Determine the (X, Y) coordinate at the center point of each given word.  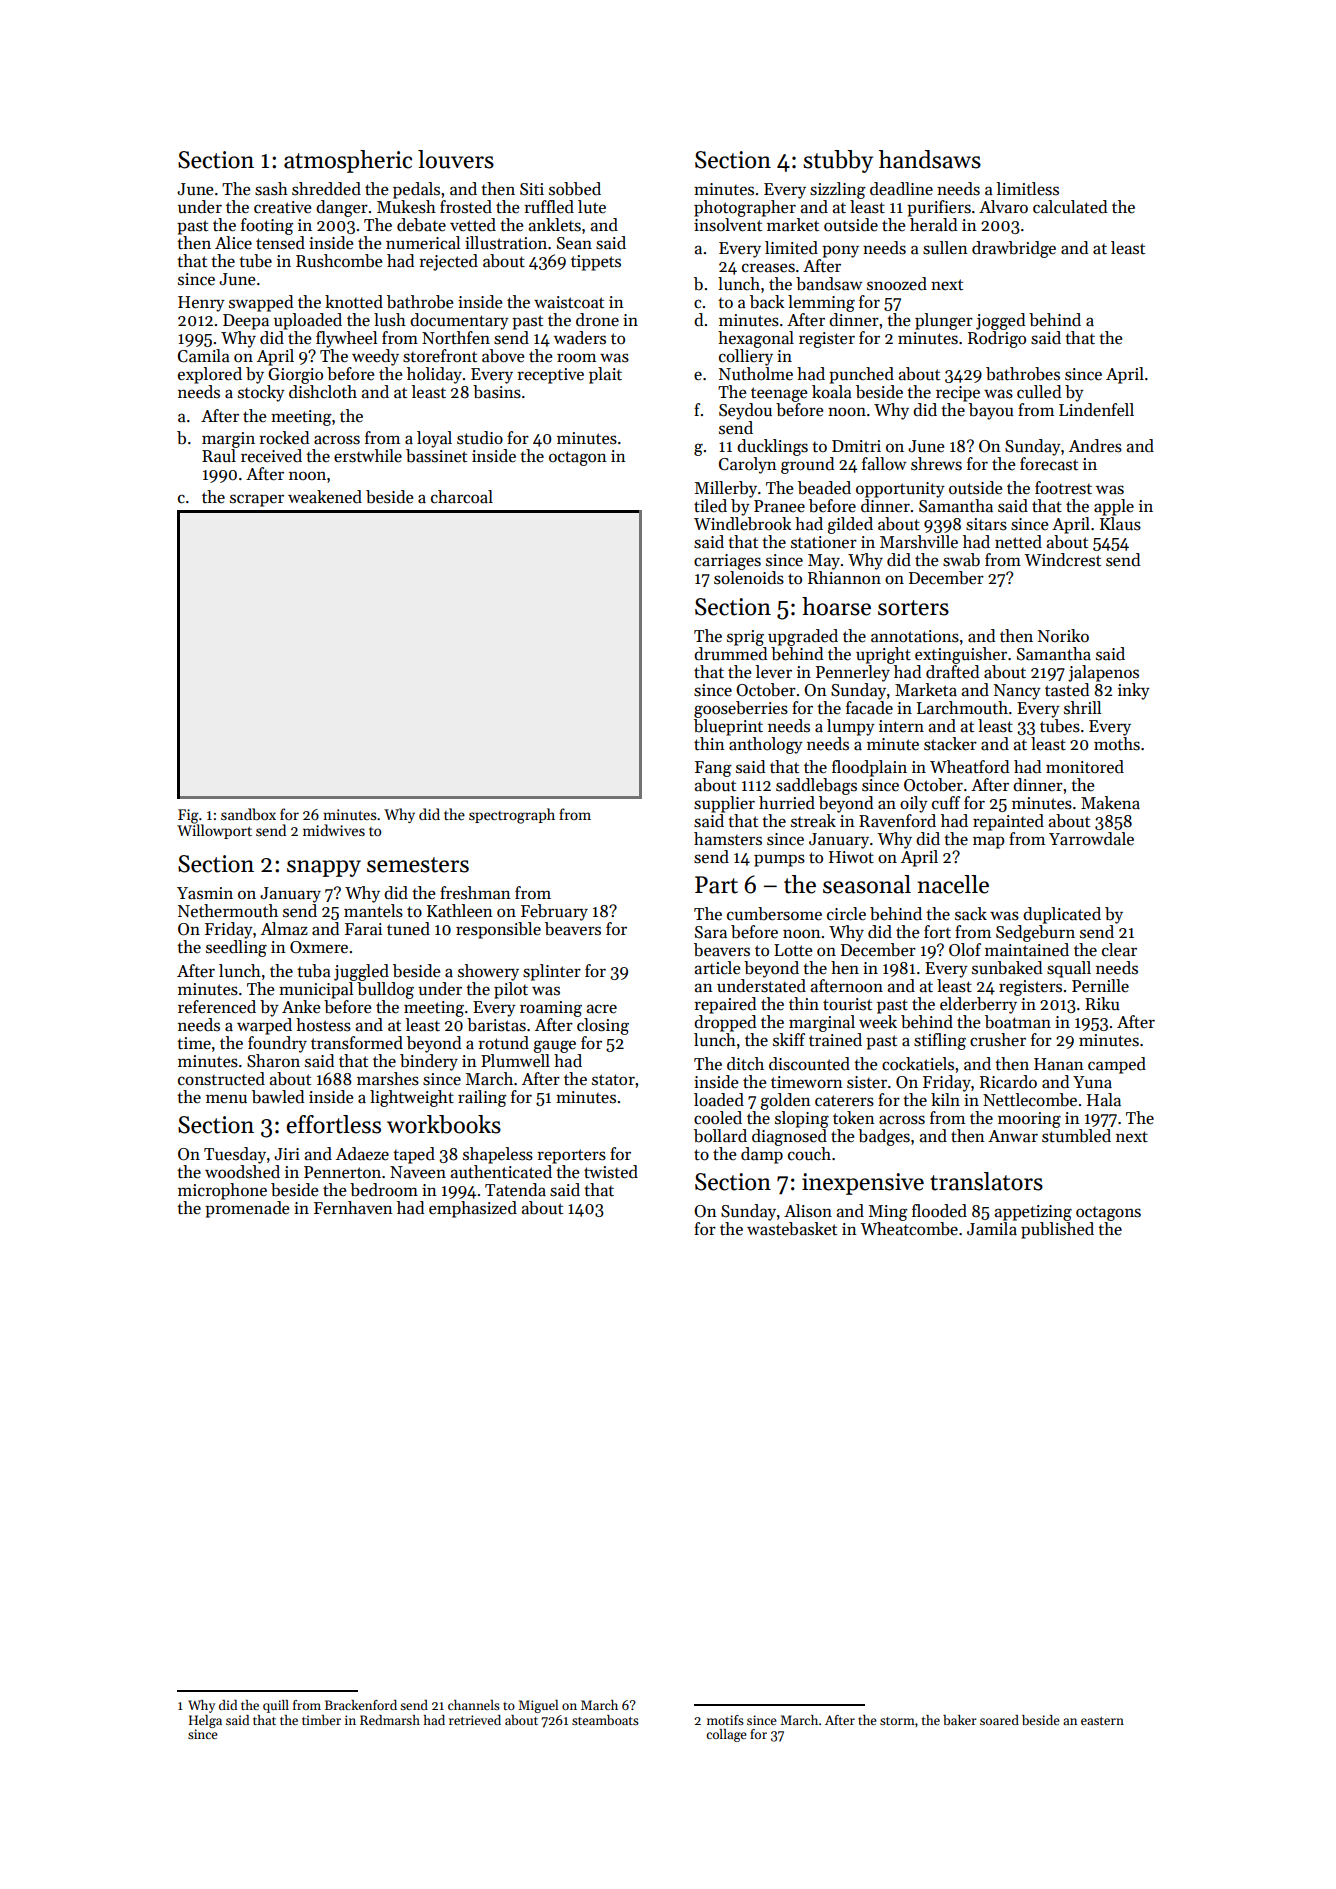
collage (726, 1735)
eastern (1102, 1721)
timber (321, 1720)
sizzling (838, 190)
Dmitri (856, 446)
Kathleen (460, 911)
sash (271, 189)
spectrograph (512, 816)
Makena (1110, 803)
